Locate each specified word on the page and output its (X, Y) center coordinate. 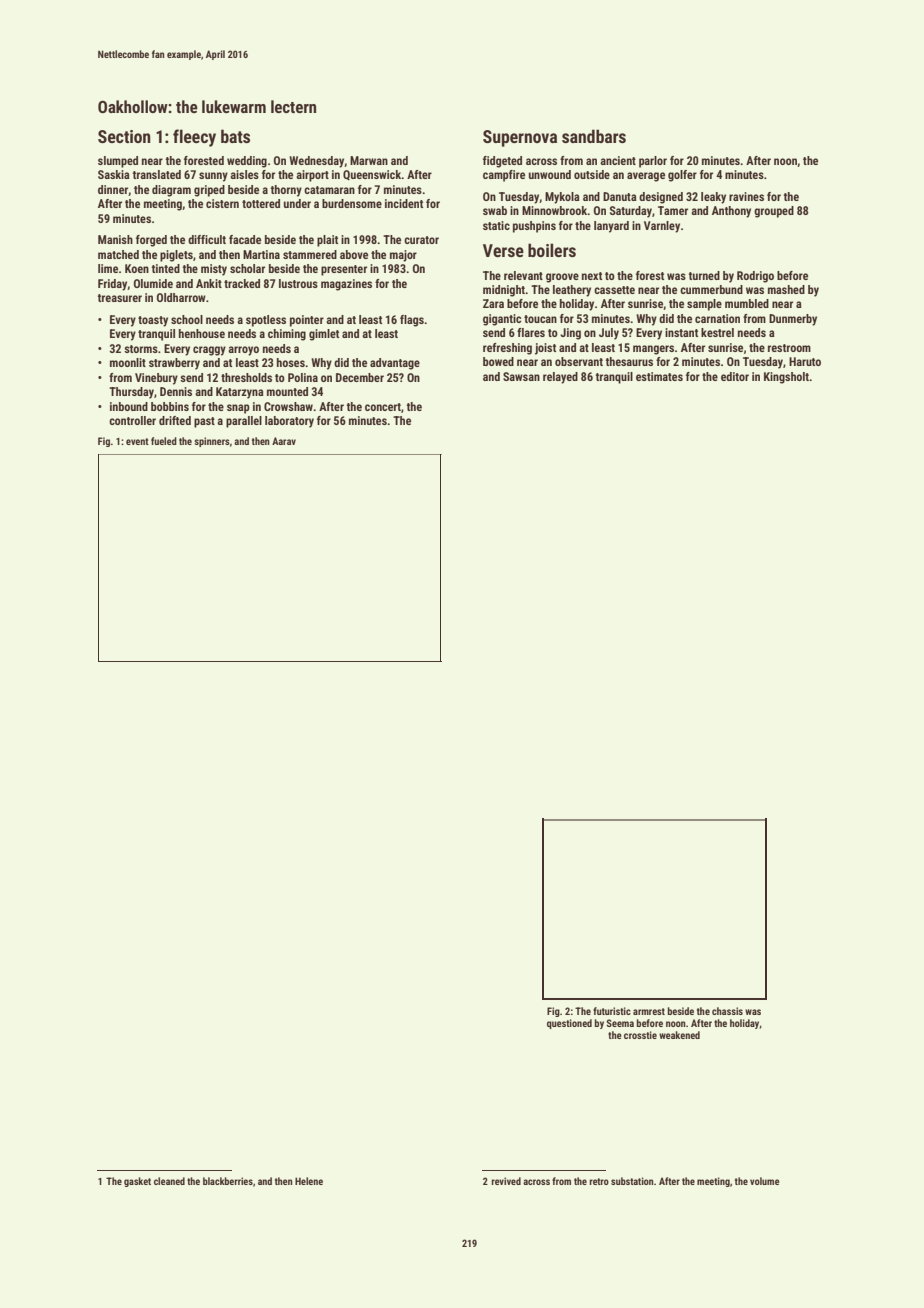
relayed (560, 378)
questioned (569, 1024)
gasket (137, 1182)
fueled (164, 441)
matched (118, 254)
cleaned (169, 1181)
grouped (774, 212)
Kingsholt (787, 378)
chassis (727, 1011)
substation (632, 1181)
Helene (309, 1181)
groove (562, 278)
